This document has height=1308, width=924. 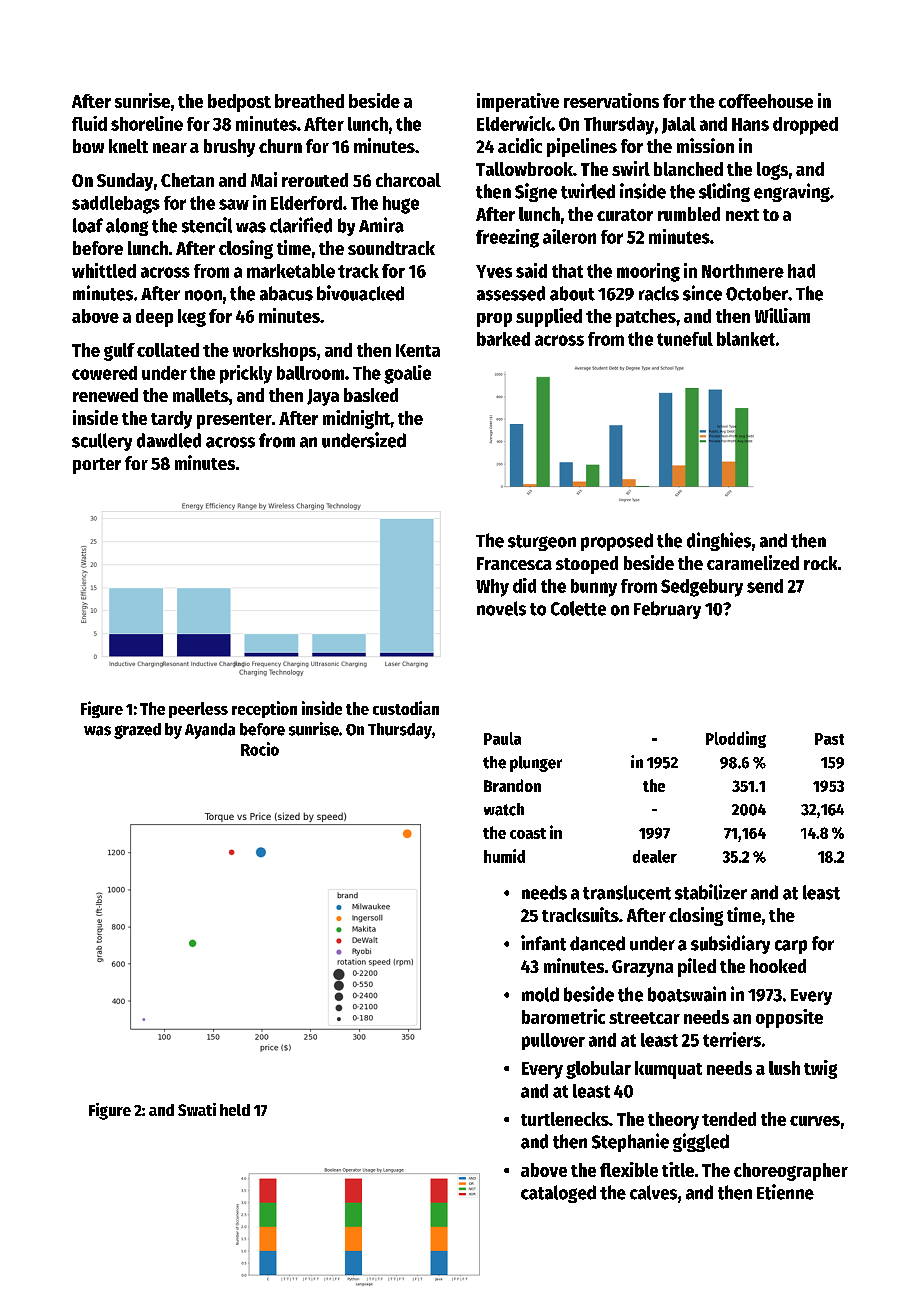 What do you see at coordinates (558, 1194) in the document?
I see `cataloged` at bounding box center [558, 1194].
